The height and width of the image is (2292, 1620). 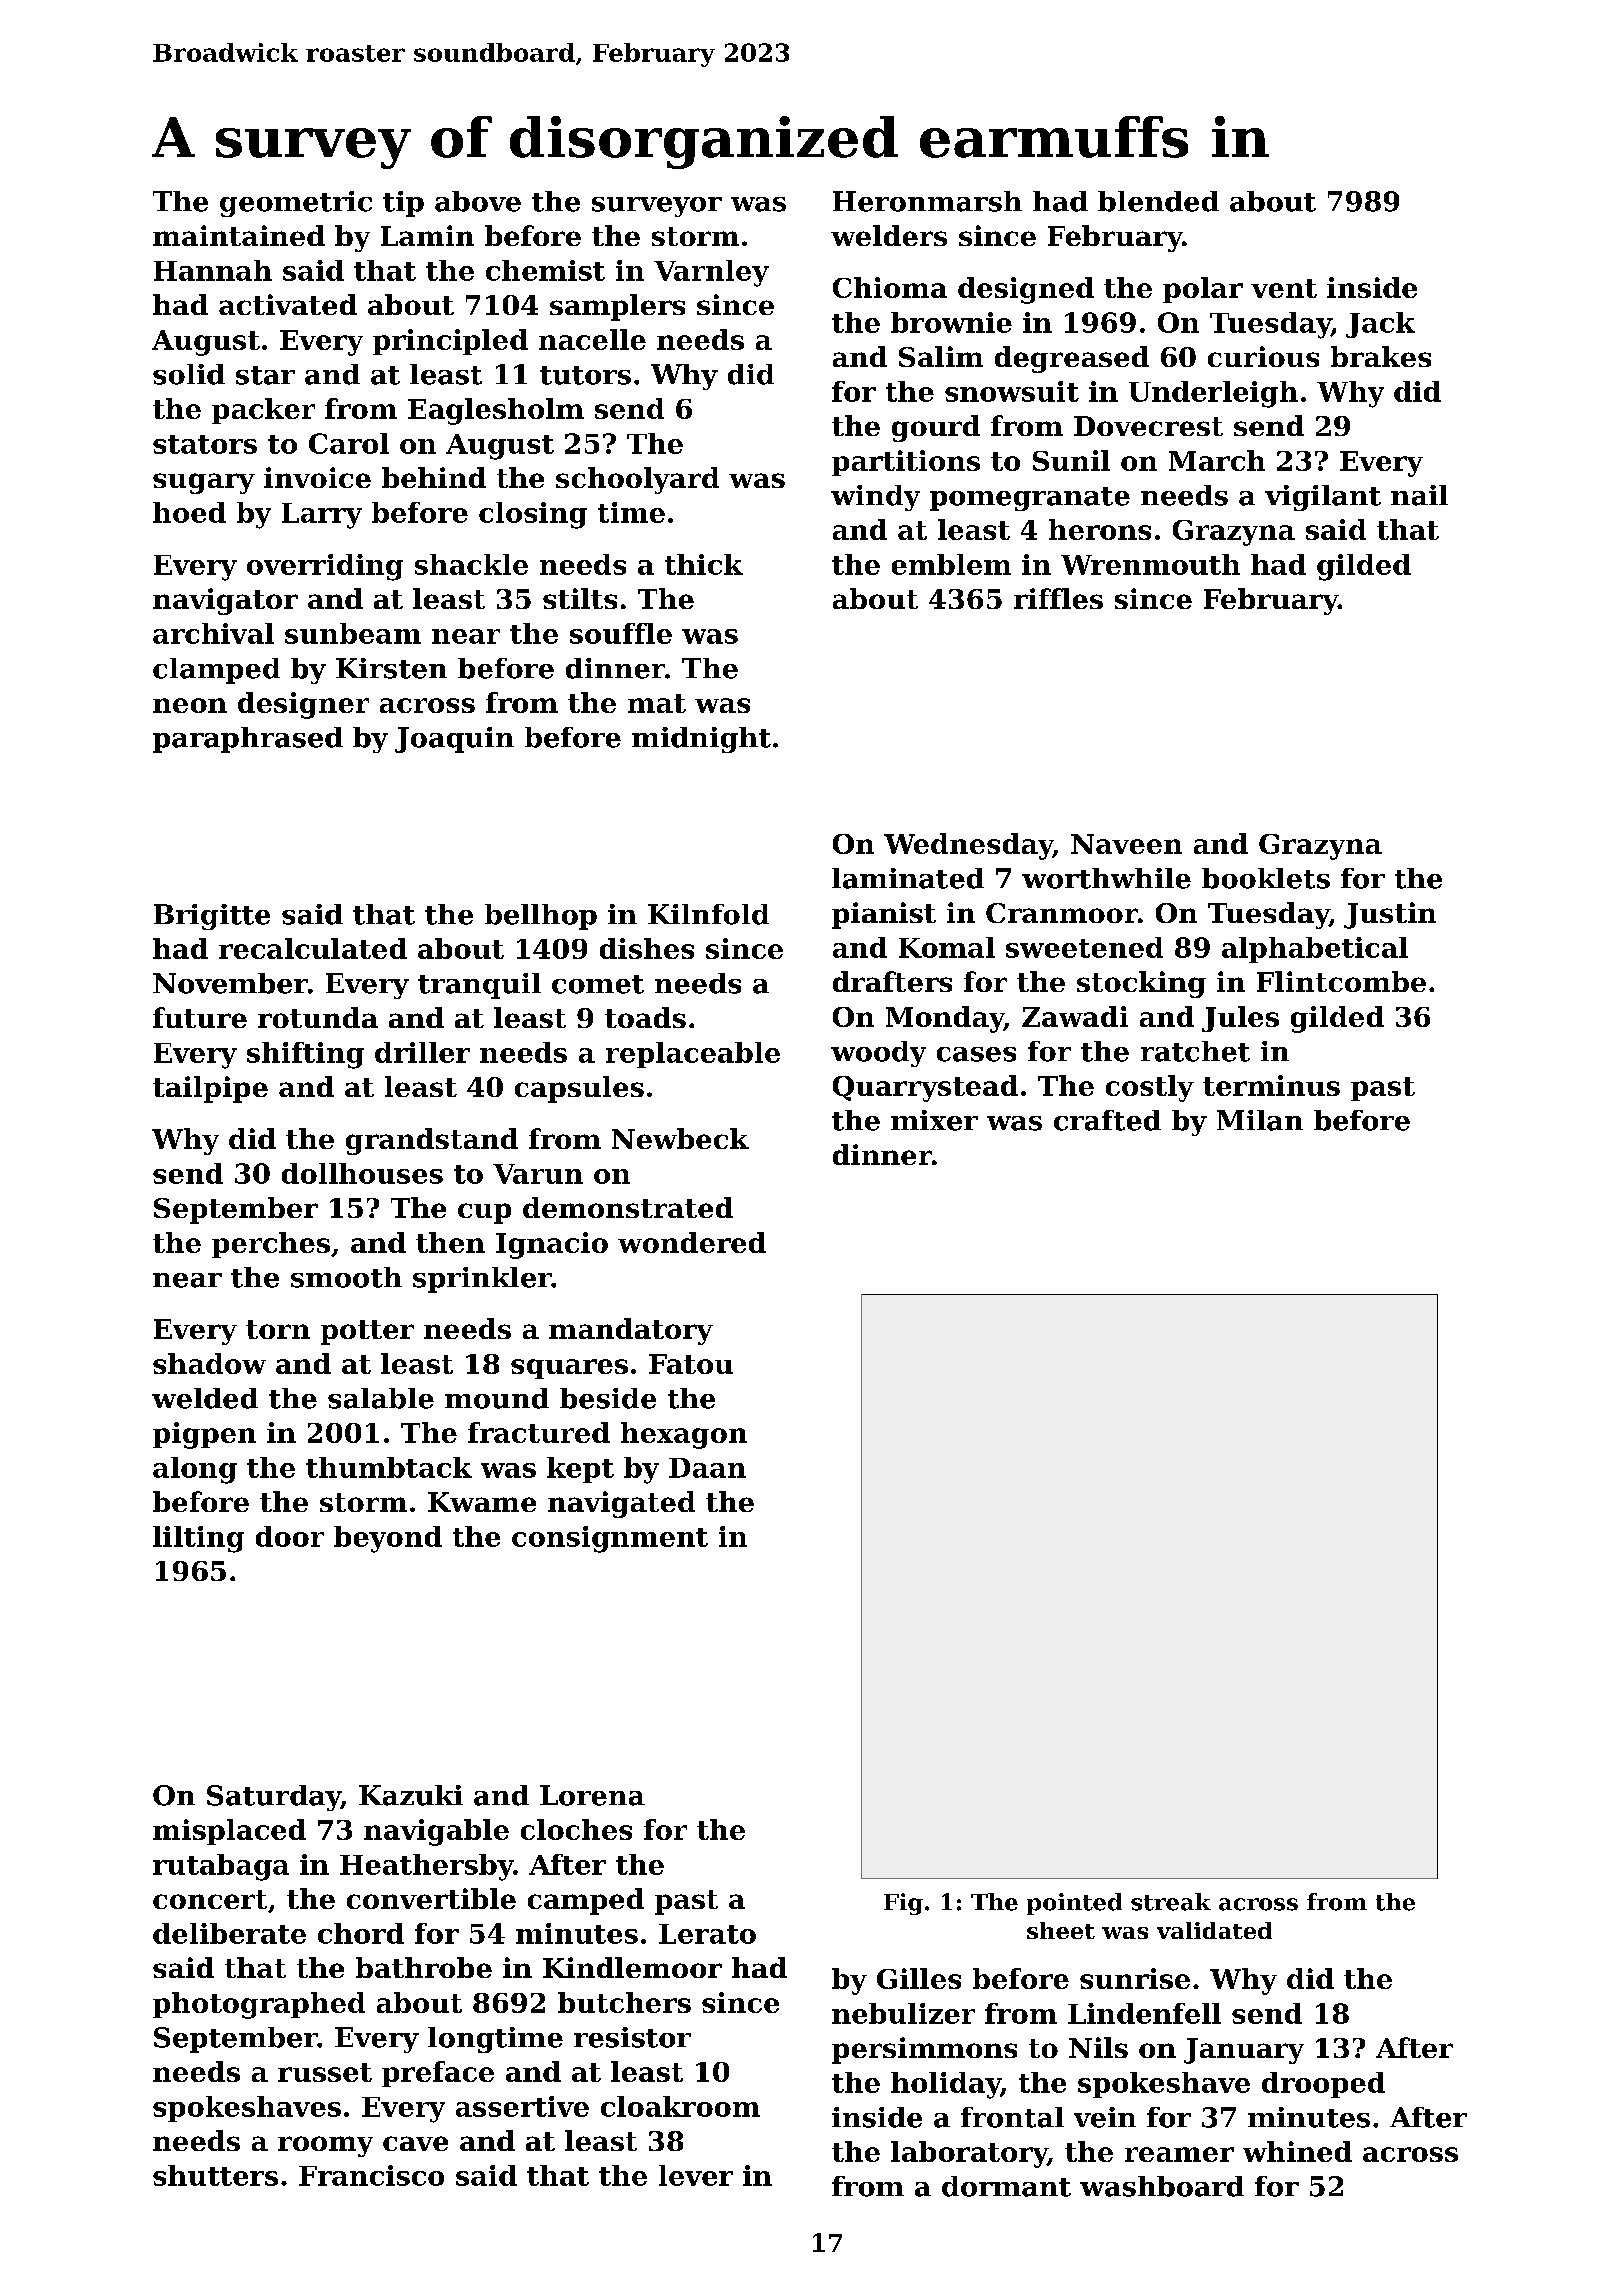 What do you see at coordinates (189, 512) in the image?
I see `hoed` at bounding box center [189, 512].
